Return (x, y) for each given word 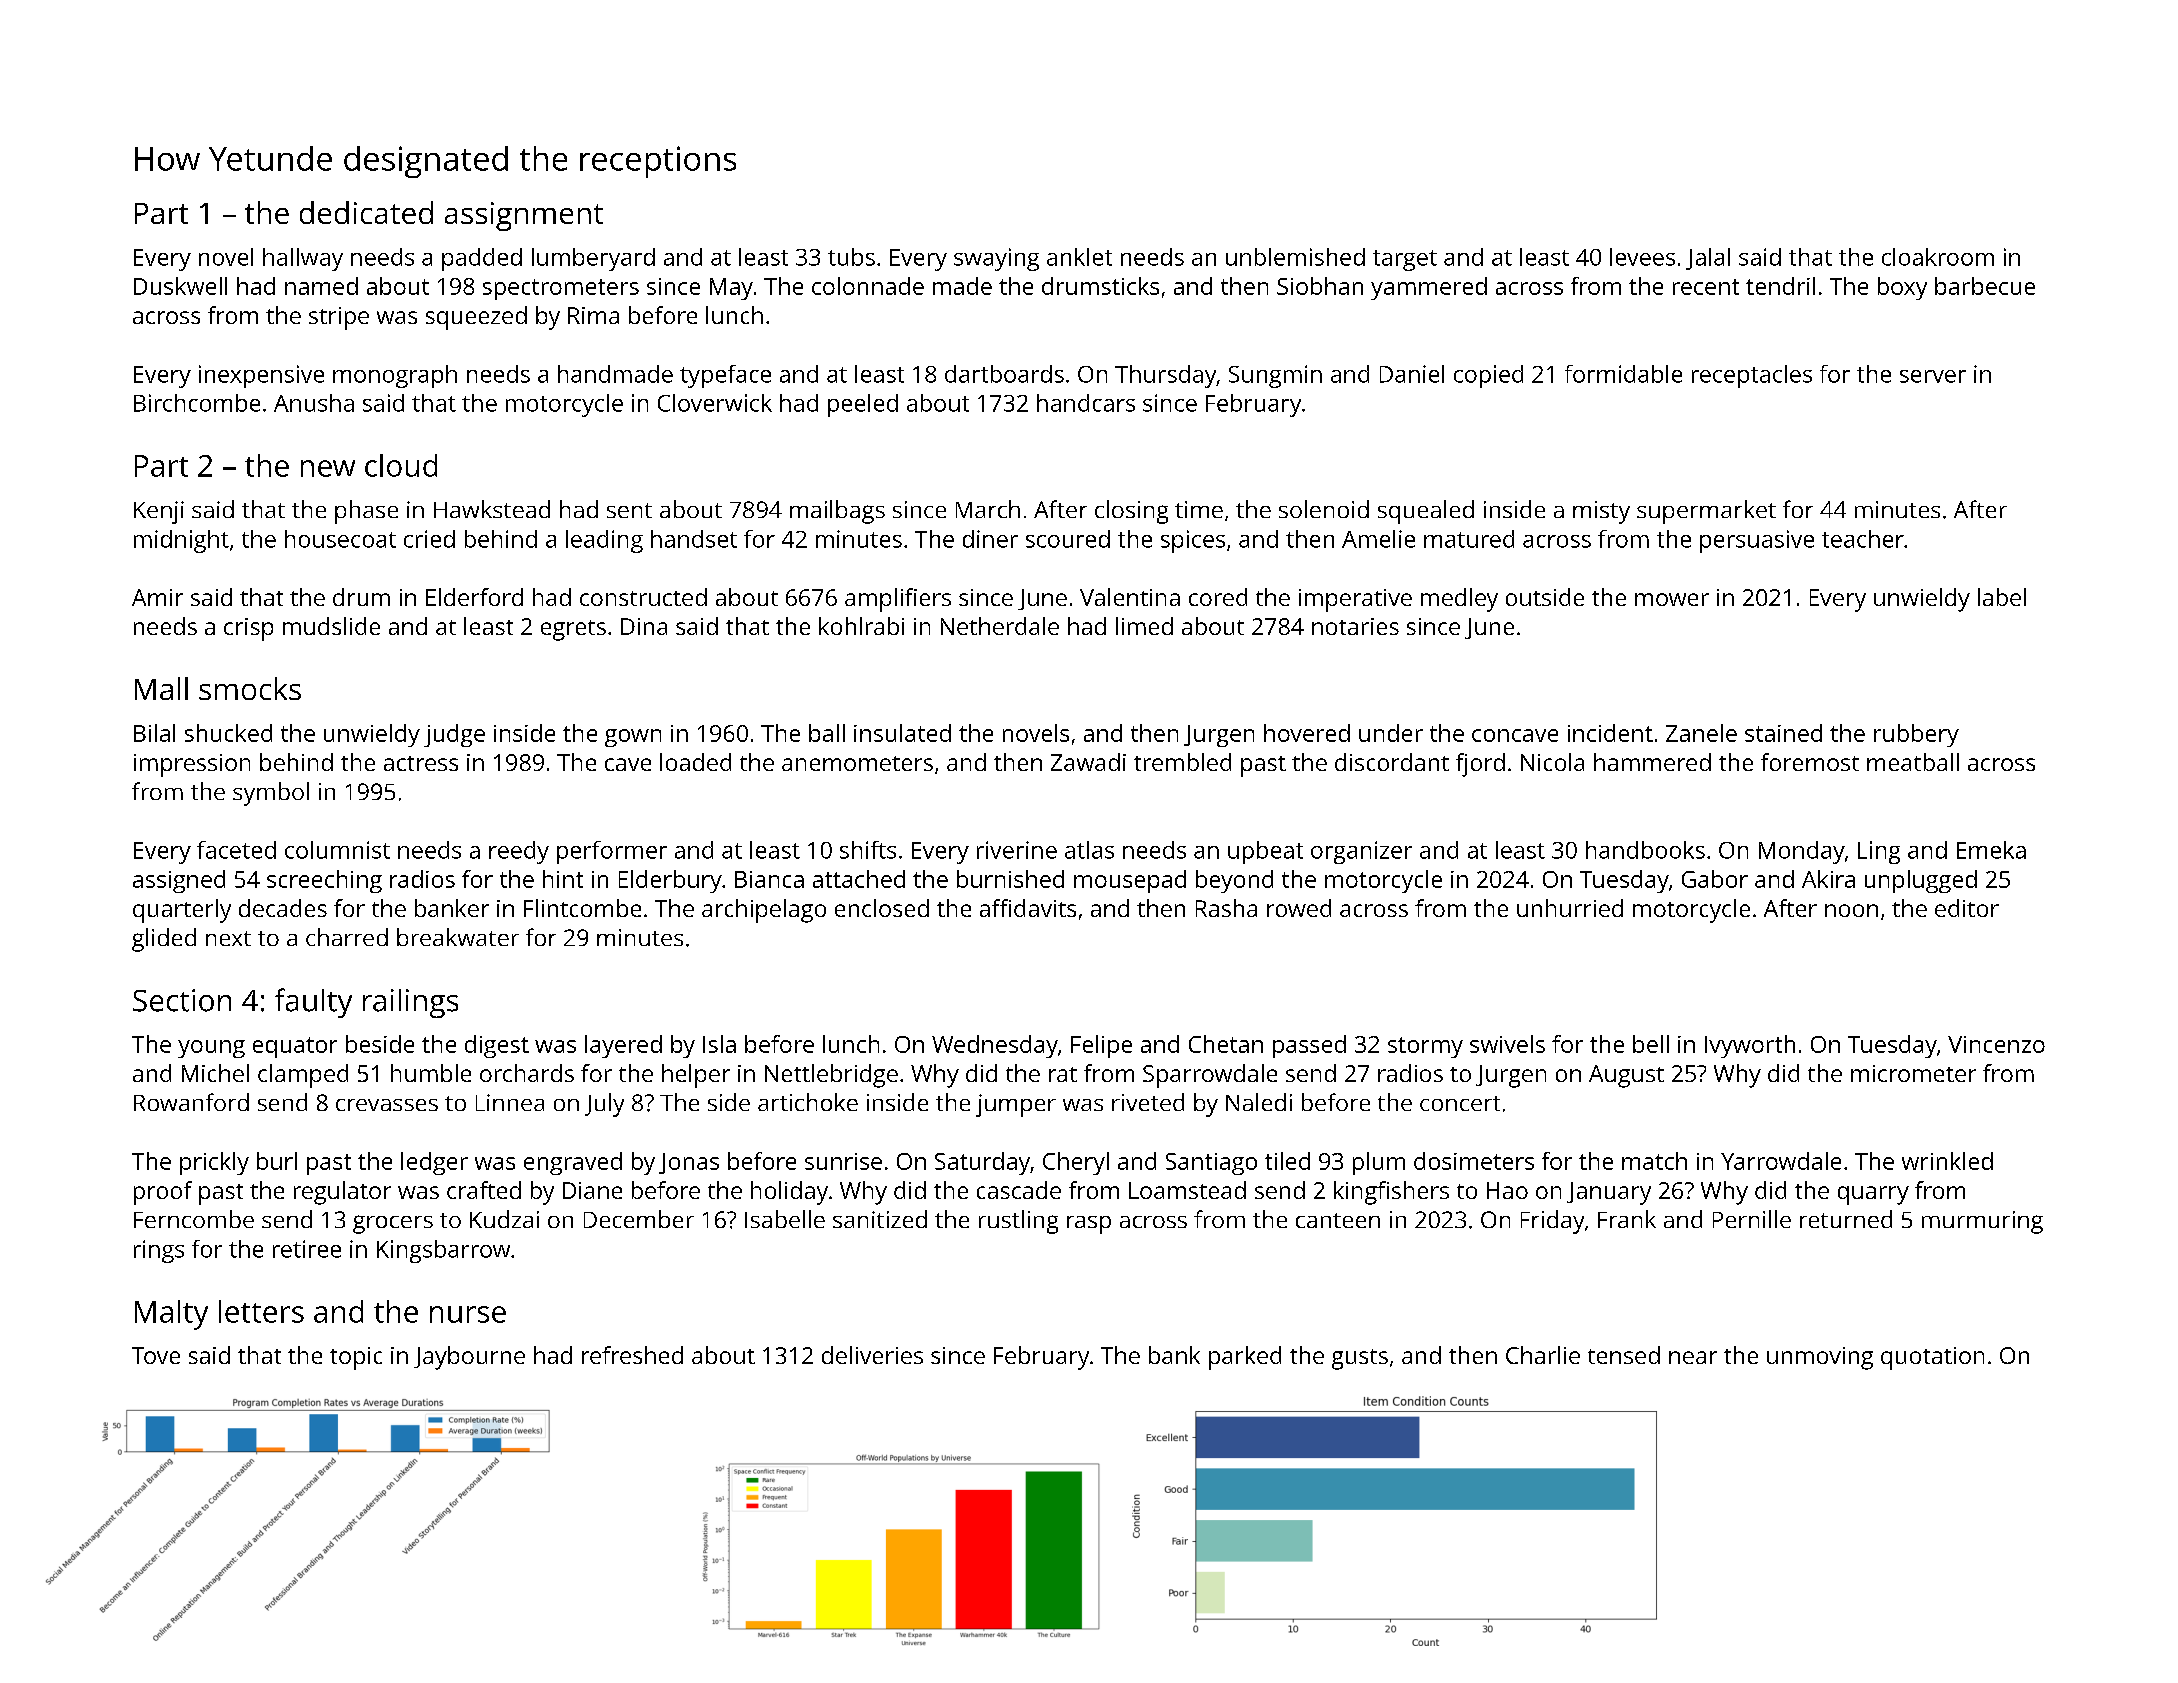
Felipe (1101, 1046)
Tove (156, 1355)
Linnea (510, 1102)
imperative (1355, 600)
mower (1672, 599)
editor (1967, 908)
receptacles (1752, 376)
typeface (725, 376)
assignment (524, 216)
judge (454, 735)
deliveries (872, 1355)
